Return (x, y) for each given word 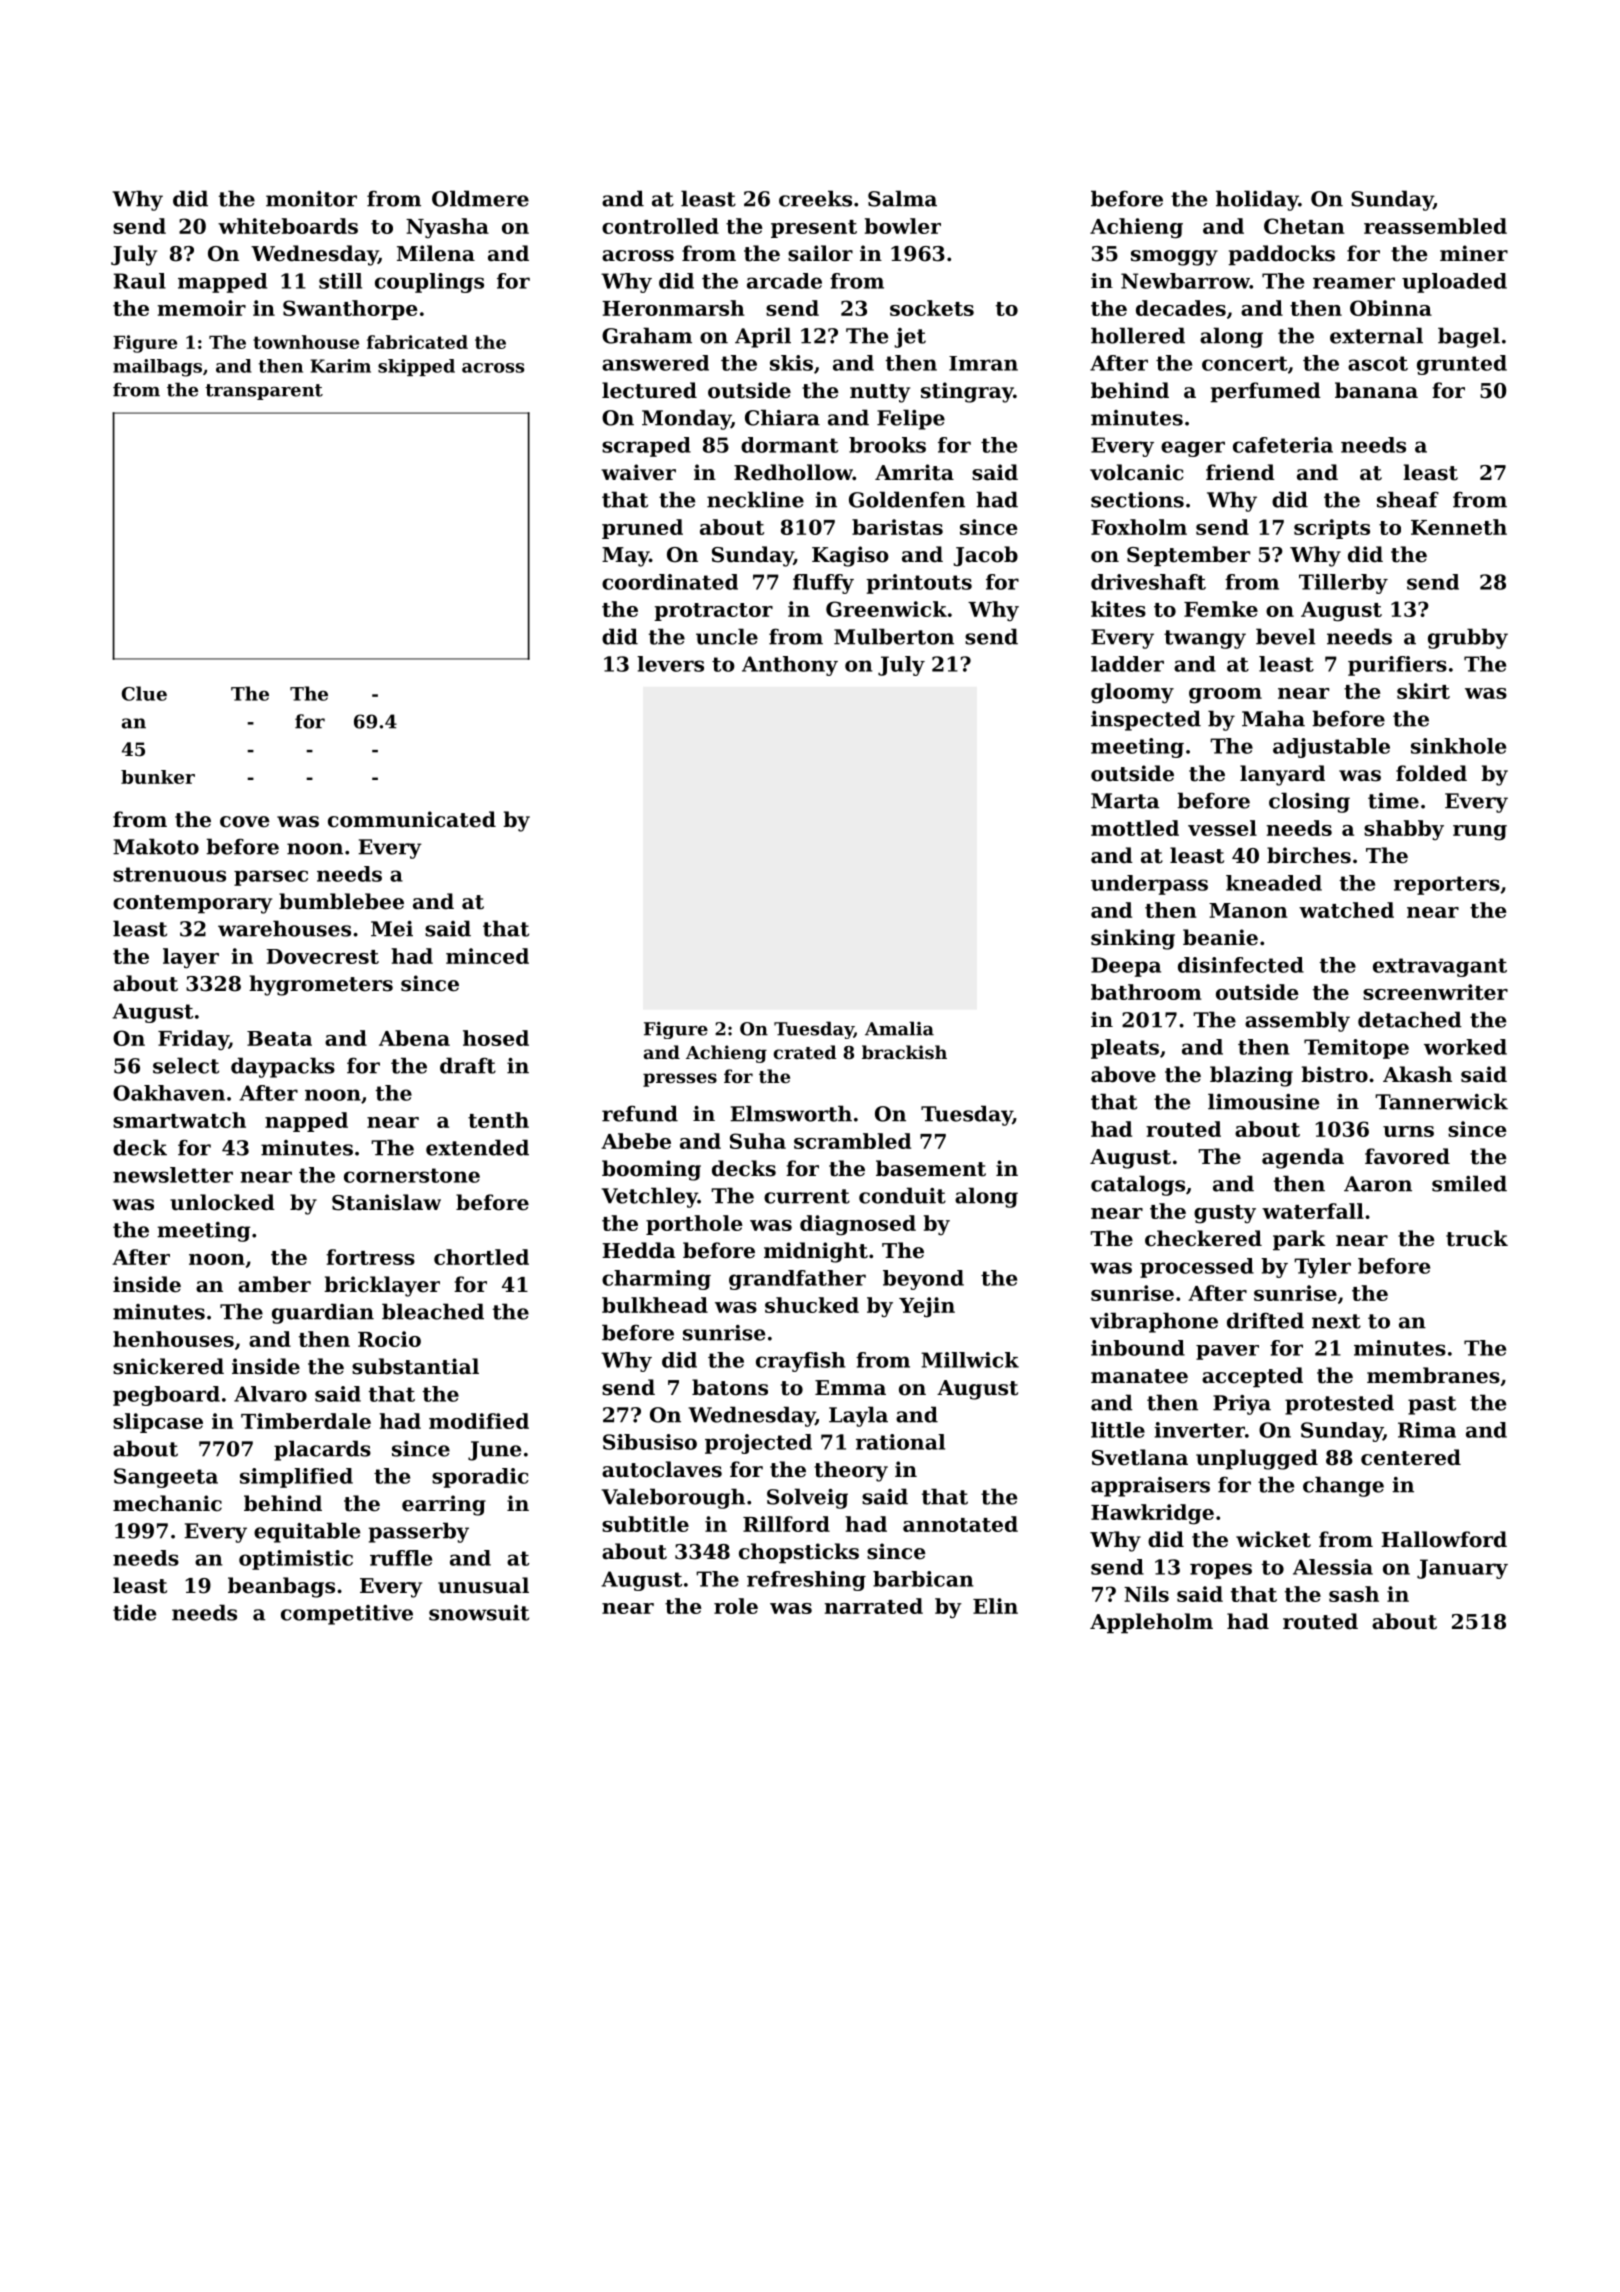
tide (134, 1612)
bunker (158, 777)
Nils (1146, 1594)
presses (680, 1080)
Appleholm (1151, 1623)
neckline (755, 499)
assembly (1297, 1021)
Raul (140, 281)
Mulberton (894, 636)
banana (1376, 390)
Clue (144, 693)
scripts (1332, 529)
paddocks (1281, 255)
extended (477, 1147)
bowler (903, 226)
